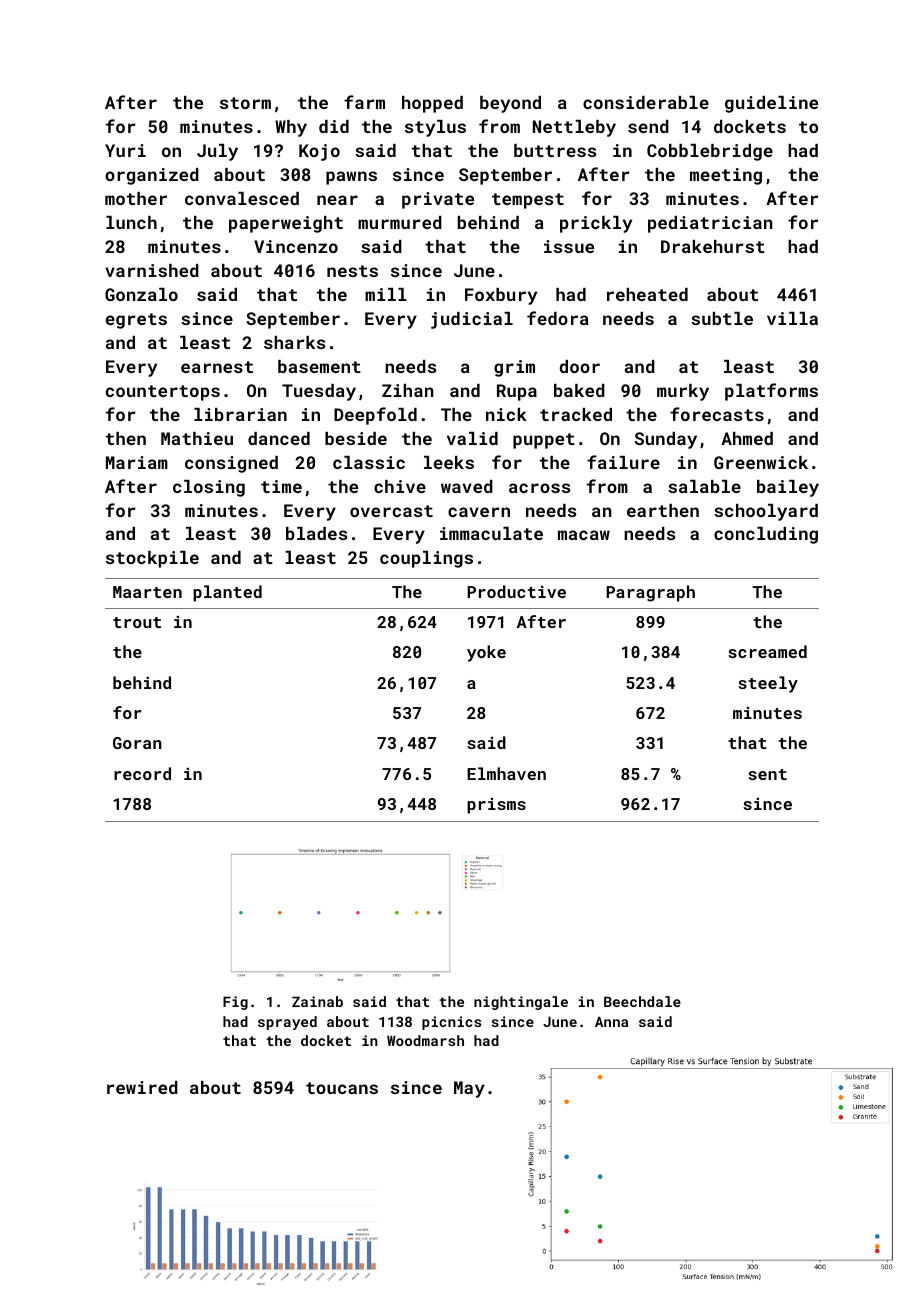 Image resolution: width=924 pixels, height=1314 pixels. What do you see at coordinates (486, 653) in the screenshot?
I see `yoke` at bounding box center [486, 653].
